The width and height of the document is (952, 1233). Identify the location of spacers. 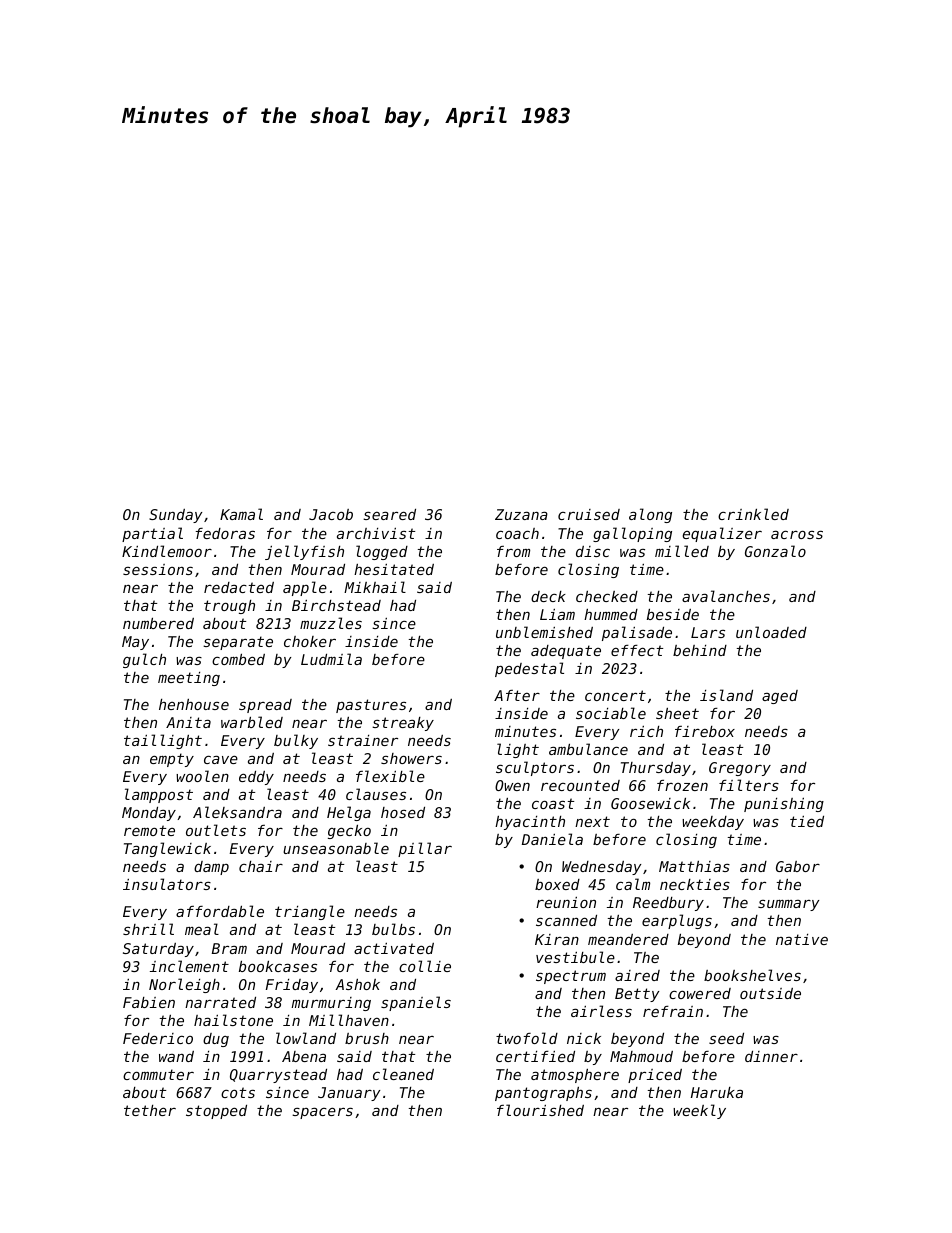
(322, 1113).
